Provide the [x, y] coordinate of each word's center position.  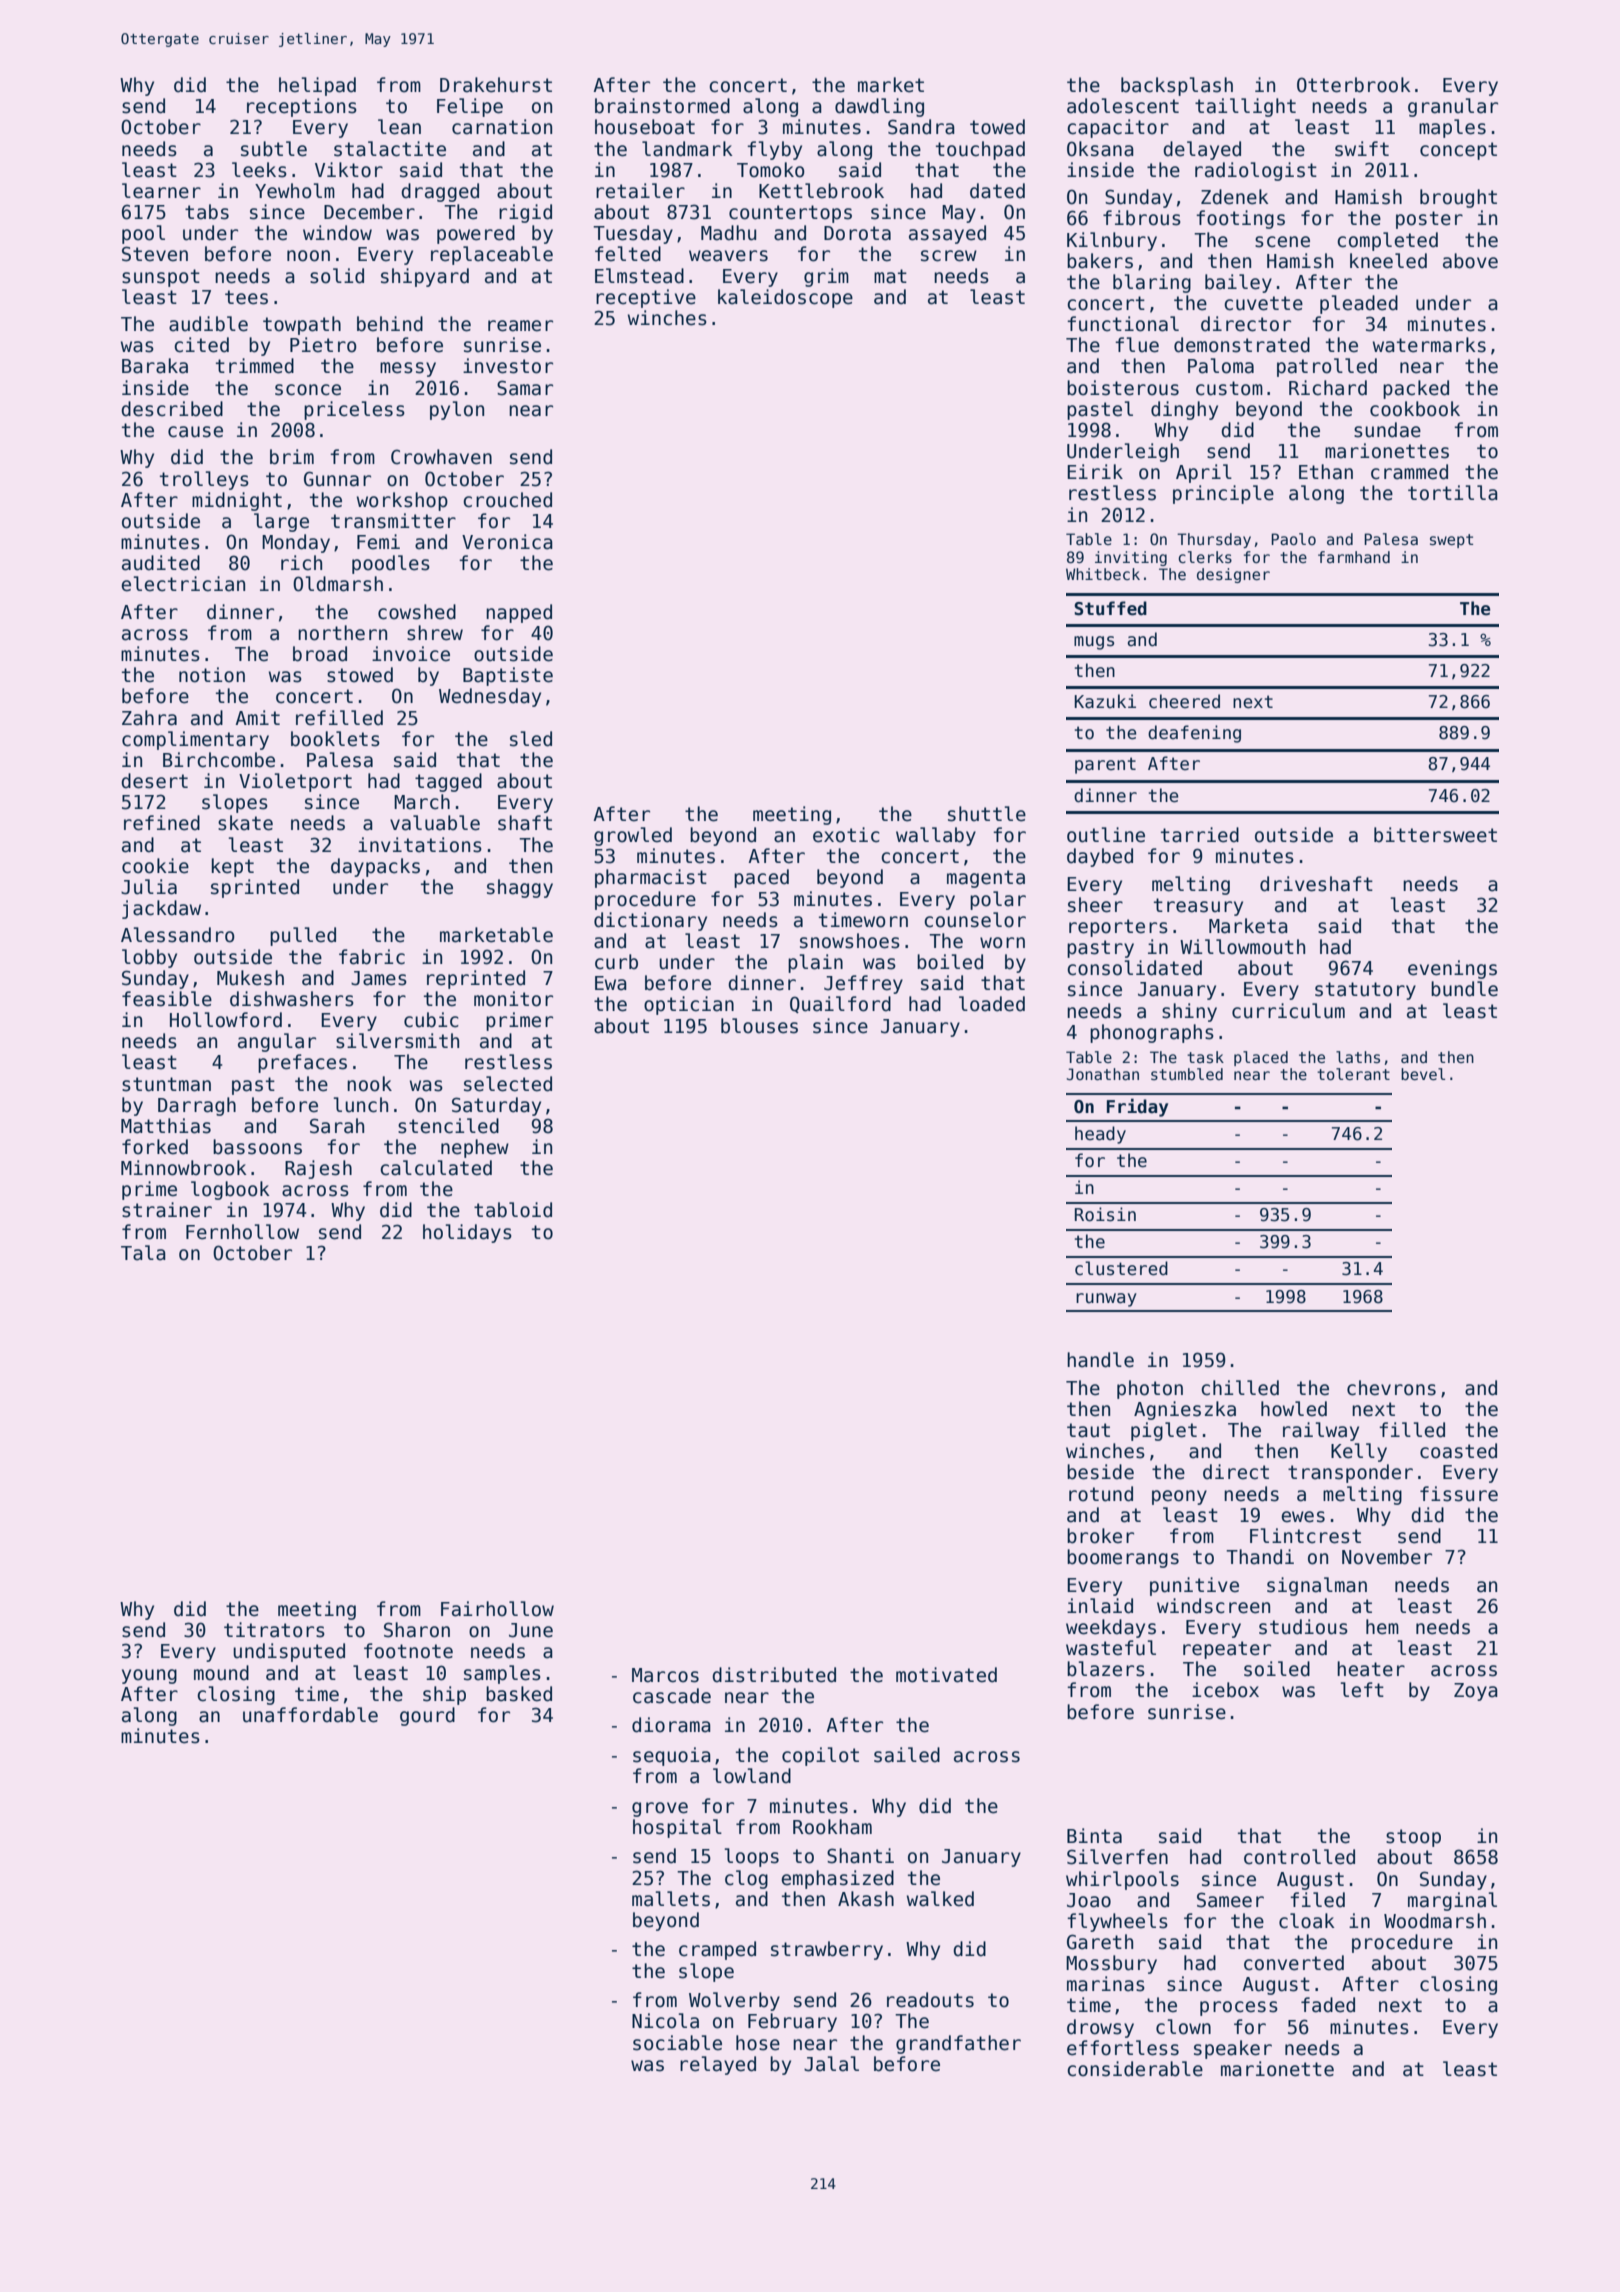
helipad [317, 86]
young [149, 1676]
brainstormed [662, 106]
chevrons [1391, 1388]
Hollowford [226, 1020]
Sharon [417, 1630]
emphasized [837, 1879]
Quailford [840, 1004]
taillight [1245, 107]
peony [1179, 1497]
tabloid [513, 1210]
